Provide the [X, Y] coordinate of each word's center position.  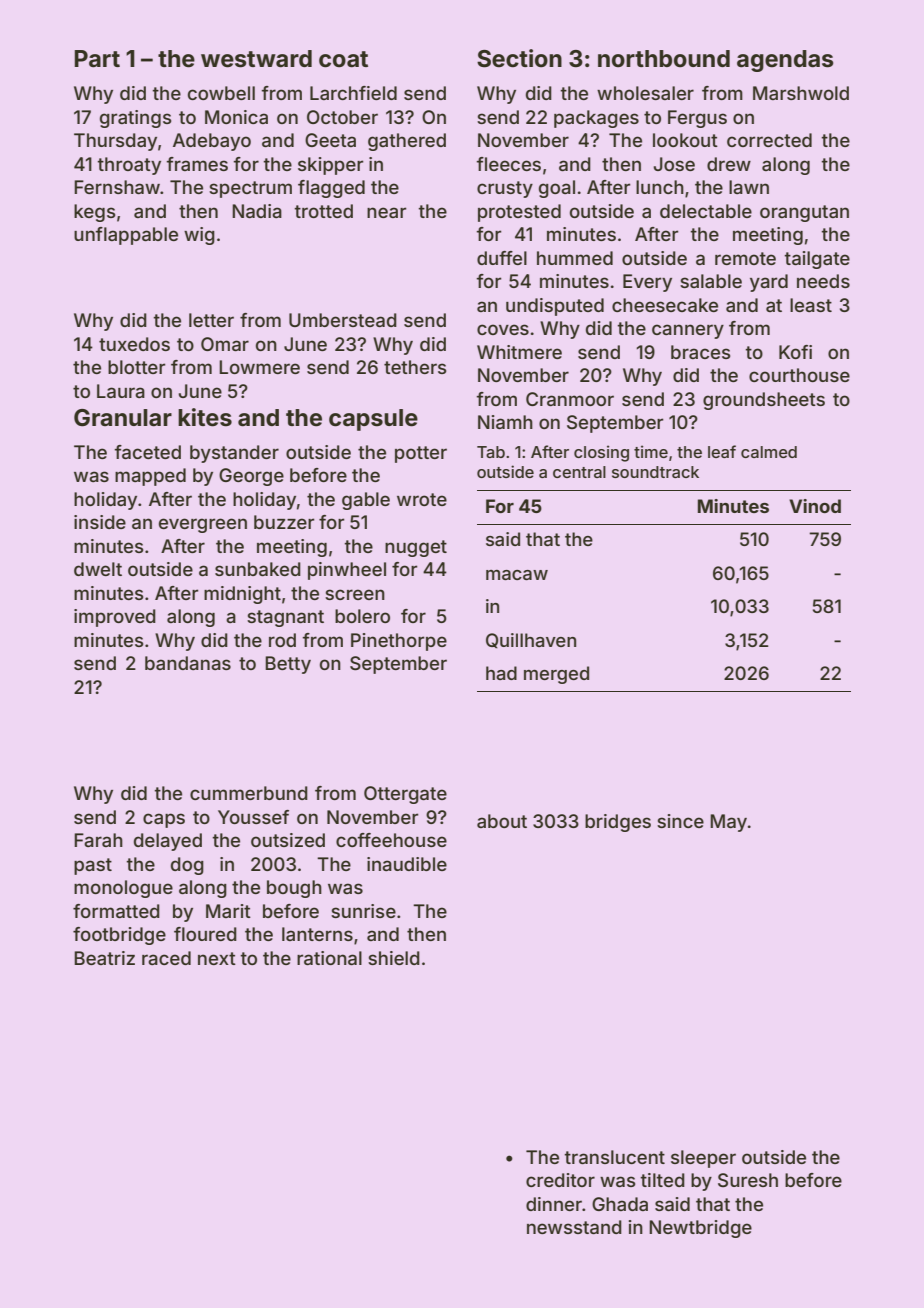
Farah [98, 840]
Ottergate [405, 795]
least [811, 305]
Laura [121, 391]
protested [519, 213]
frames [197, 164]
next [217, 958]
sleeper [703, 1159]
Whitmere [519, 352]
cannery [688, 331]
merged [556, 675]
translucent [614, 1157]
